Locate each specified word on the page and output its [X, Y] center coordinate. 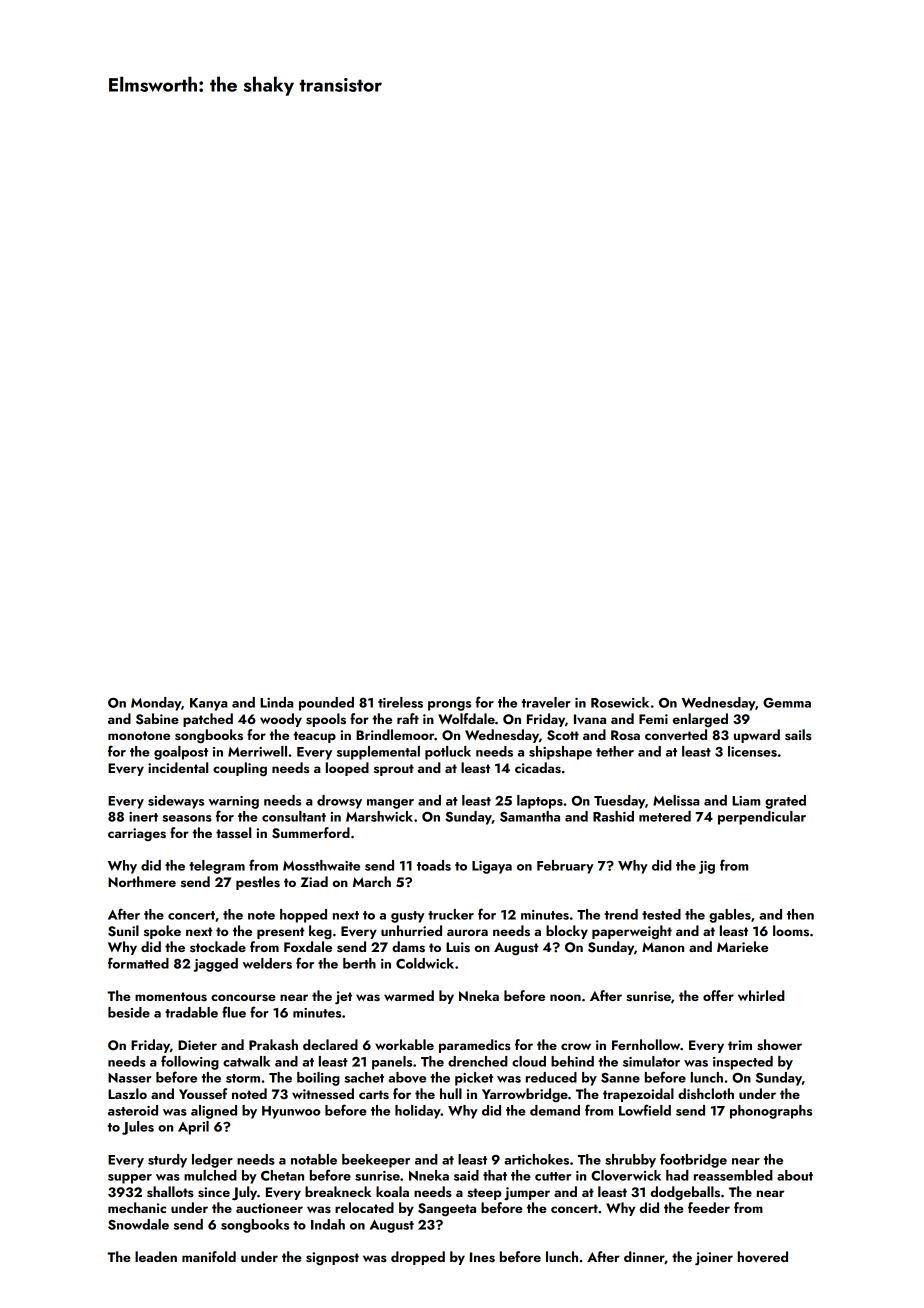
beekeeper [376, 1161]
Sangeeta [447, 1210]
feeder [709, 1207]
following [190, 1062]
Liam [746, 801]
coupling [240, 769]
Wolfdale [466, 718]
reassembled [733, 1175]
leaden [156, 1256]
